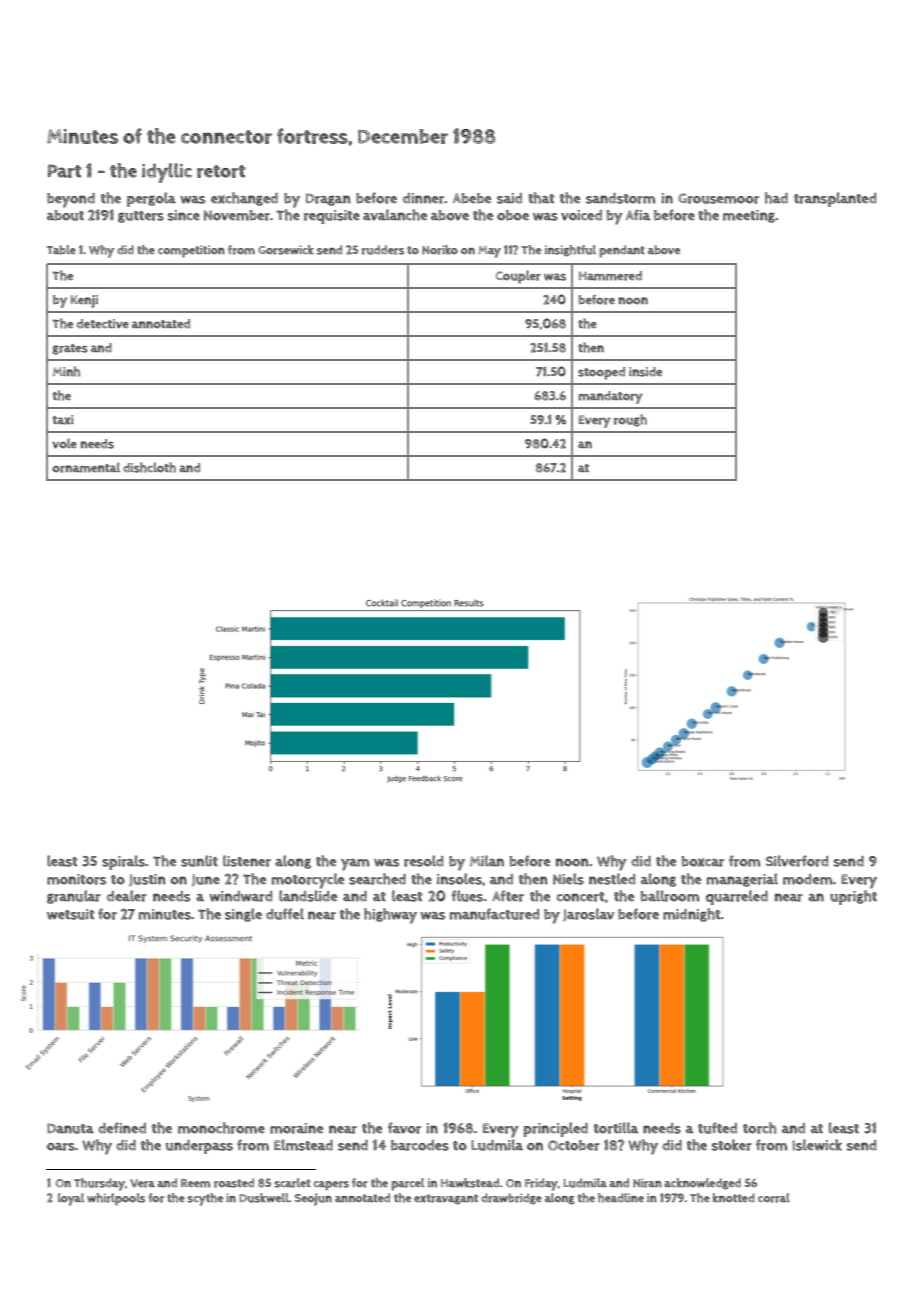  I want to click on Grousemoor, so click(718, 198).
